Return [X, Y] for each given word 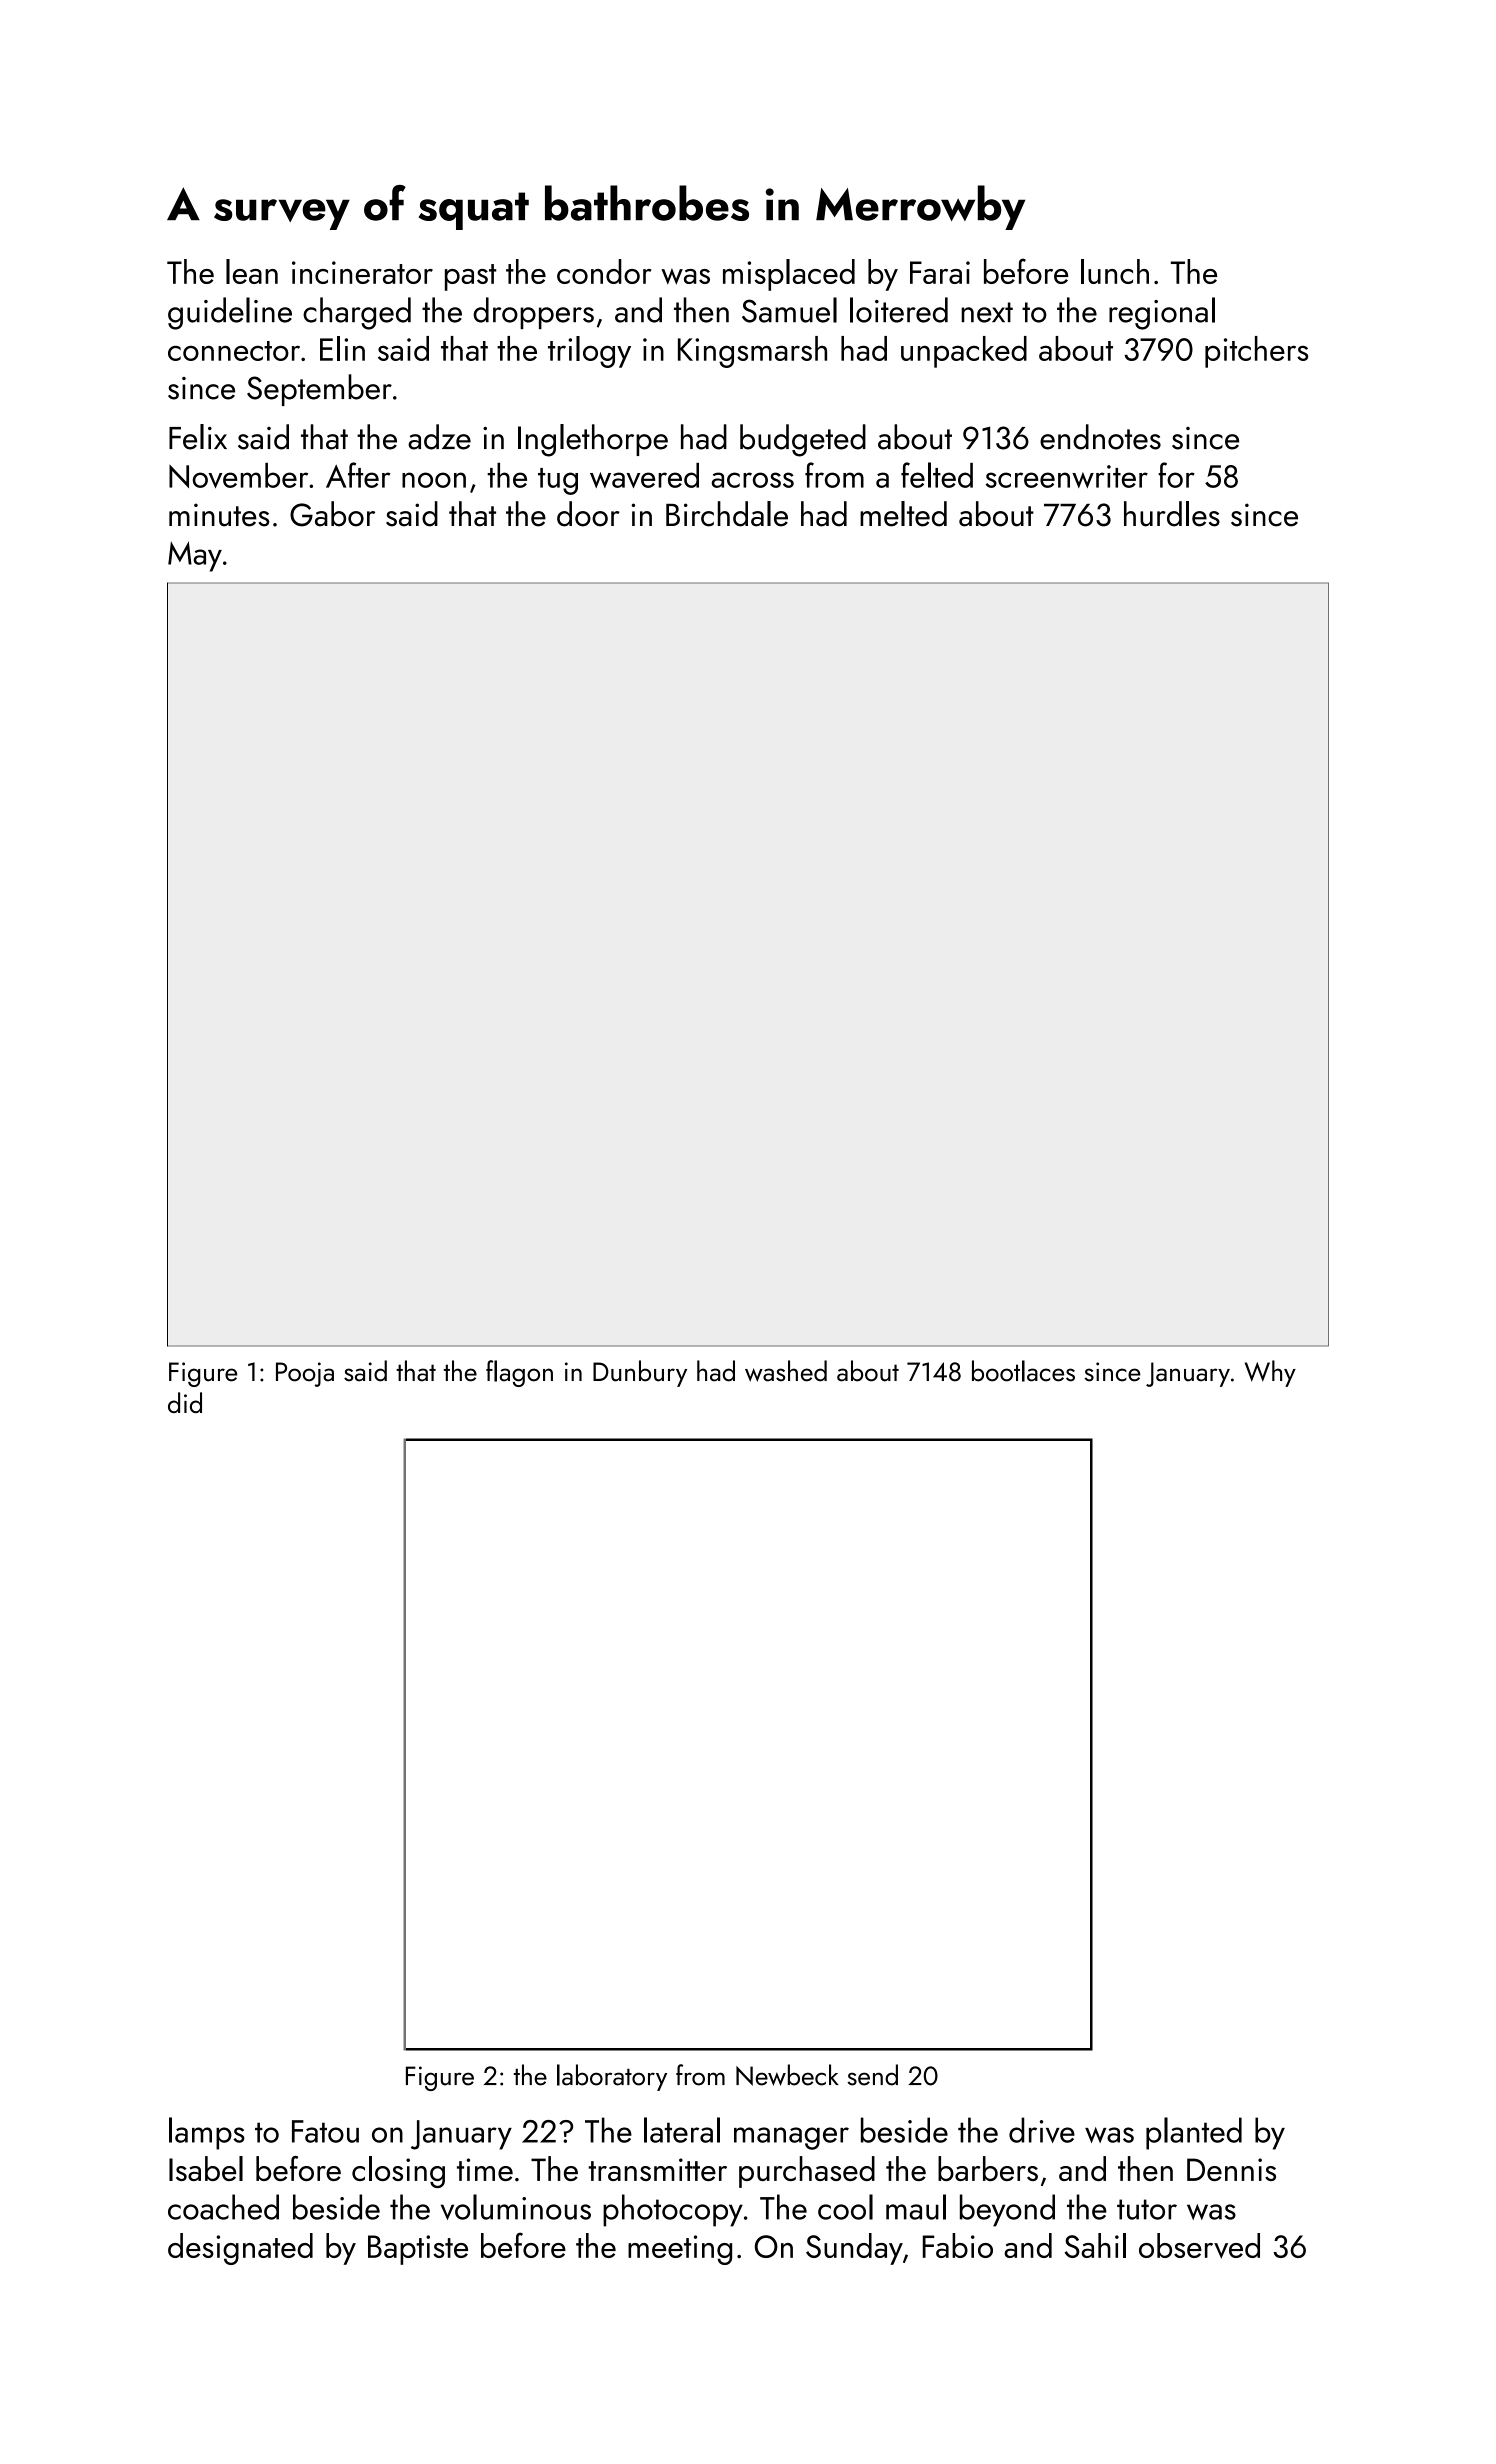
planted [1194, 2133]
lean [252, 271]
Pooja [305, 1374]
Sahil [1095, 2245]
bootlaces [1023, 1371]
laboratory [612, 2077]
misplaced [789, 275]
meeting [680, 2250]
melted [903, 514]
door [588, 514]
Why [1270, 1373]
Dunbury [640, 1373]
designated [240, 2249]
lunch [1115, 271]
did [185, 1402]
